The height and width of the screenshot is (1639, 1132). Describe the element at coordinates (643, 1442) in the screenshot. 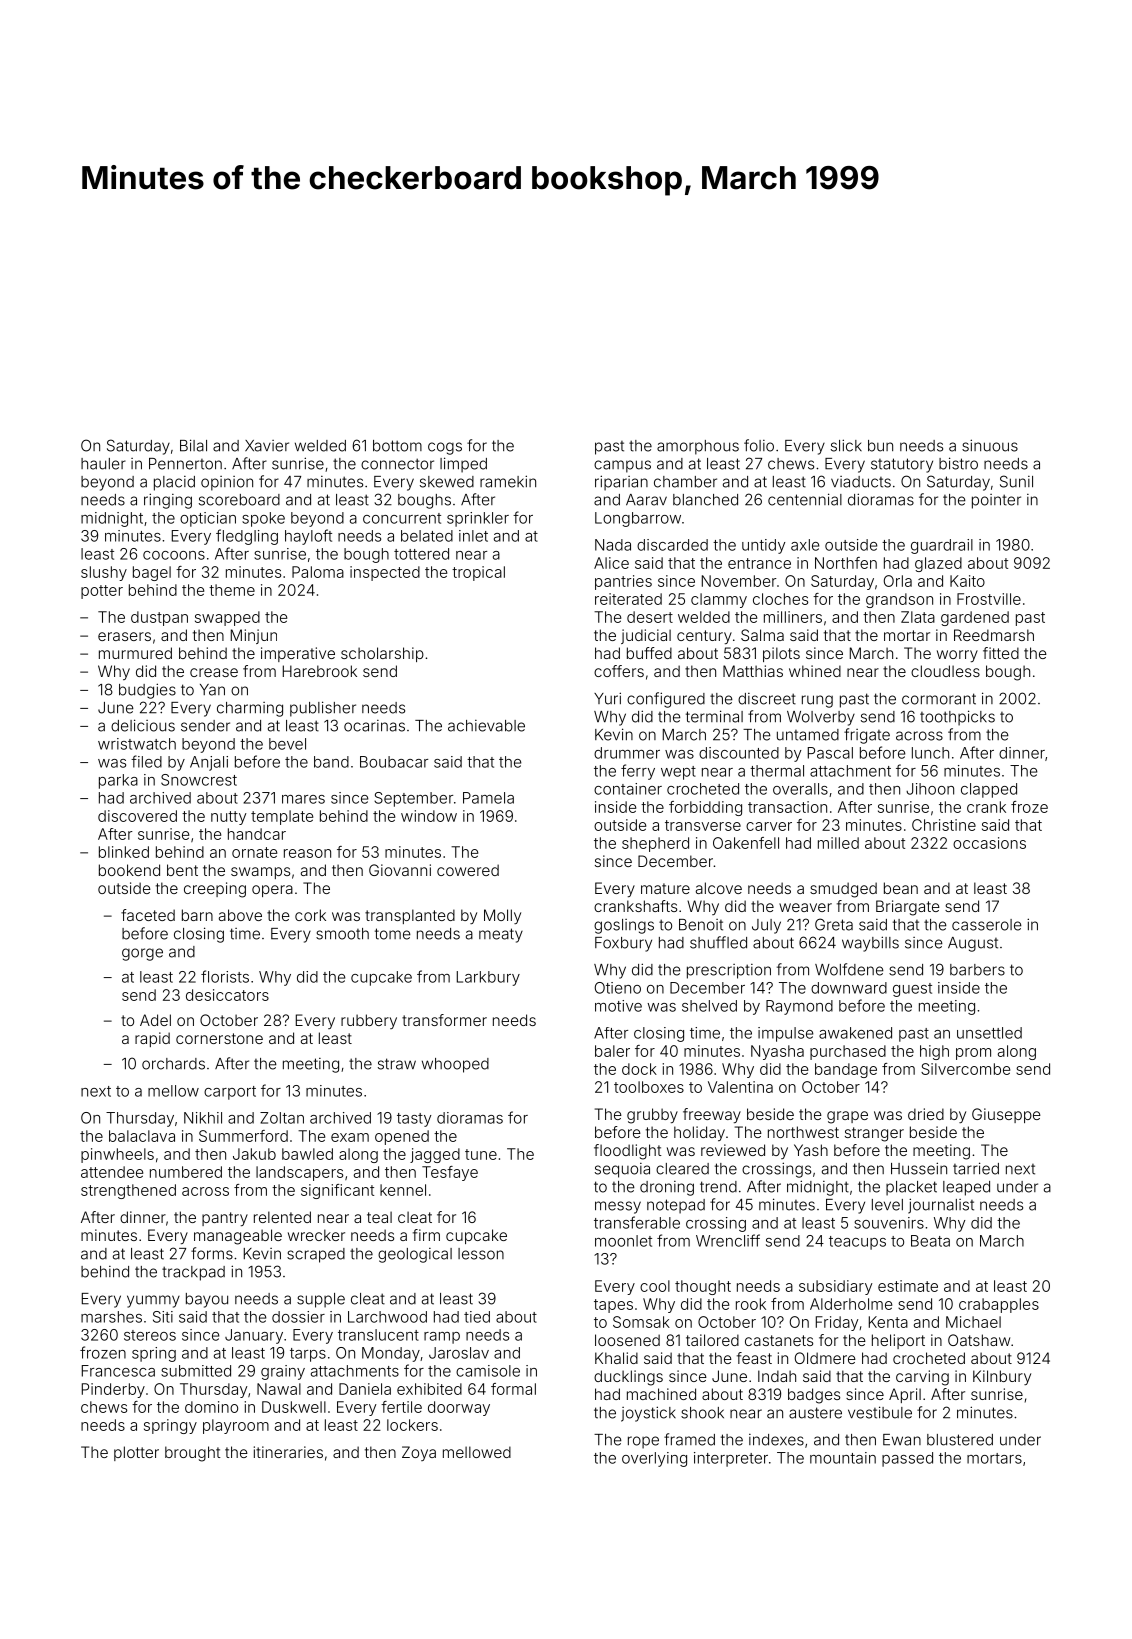

I see `rope` at that location.
